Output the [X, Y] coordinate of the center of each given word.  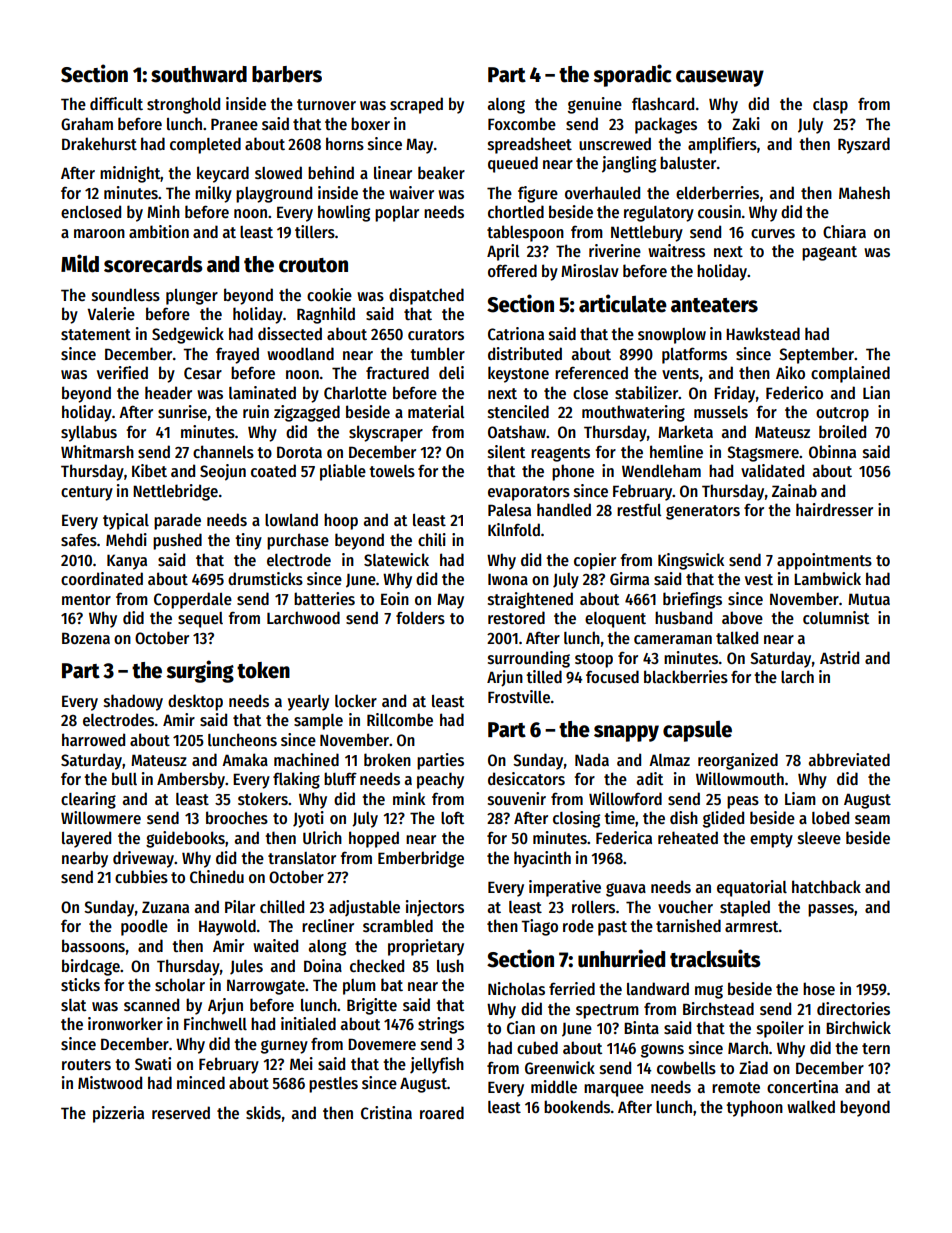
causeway [720, 78]
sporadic [632, 75]
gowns [662, 1051]
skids [263, 1113]
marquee [614, 1090]
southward [199, 74]
